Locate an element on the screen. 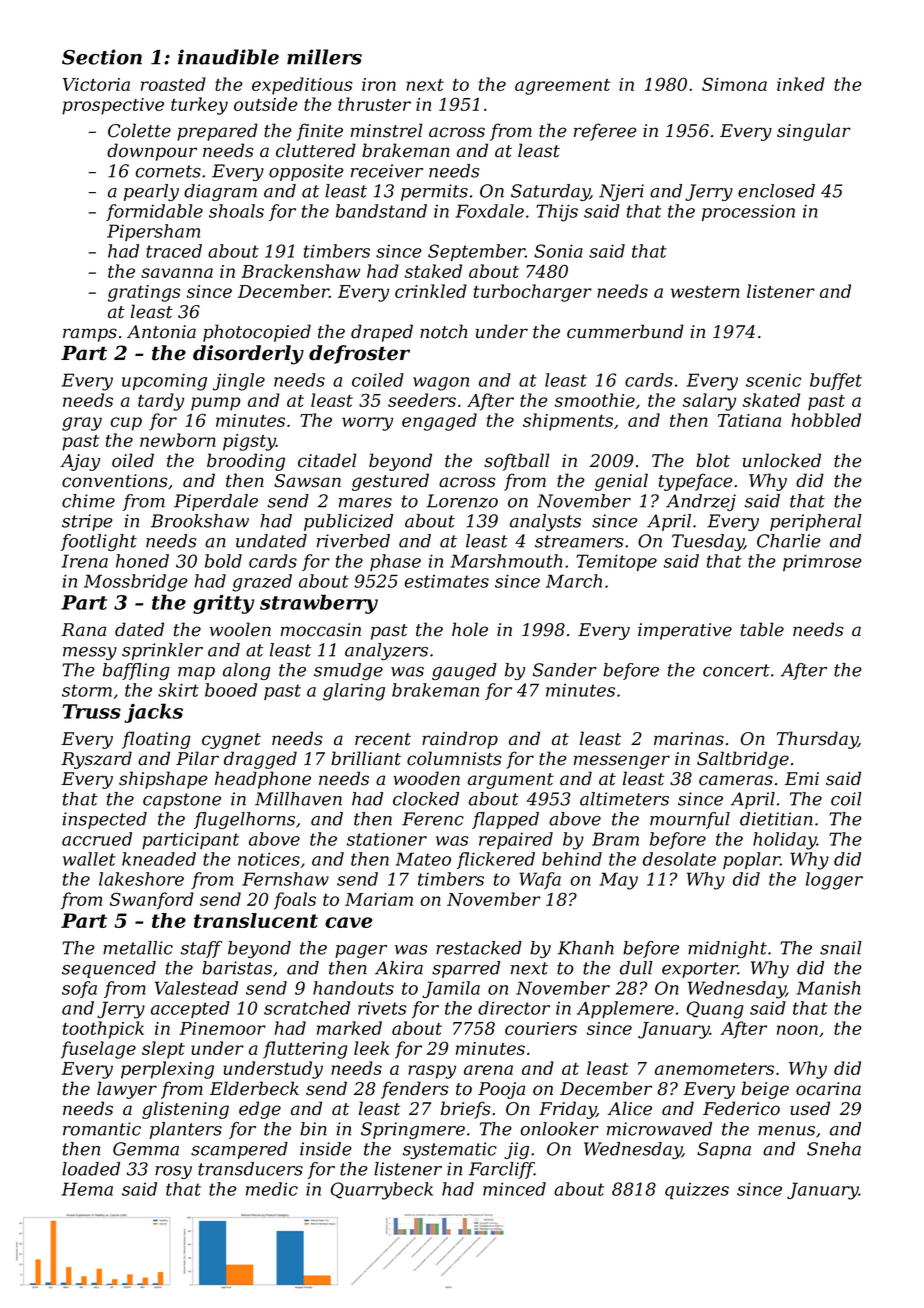 The width and height of the screenshot is (924, 1308). Simona is located at coordinates (734, 84).
